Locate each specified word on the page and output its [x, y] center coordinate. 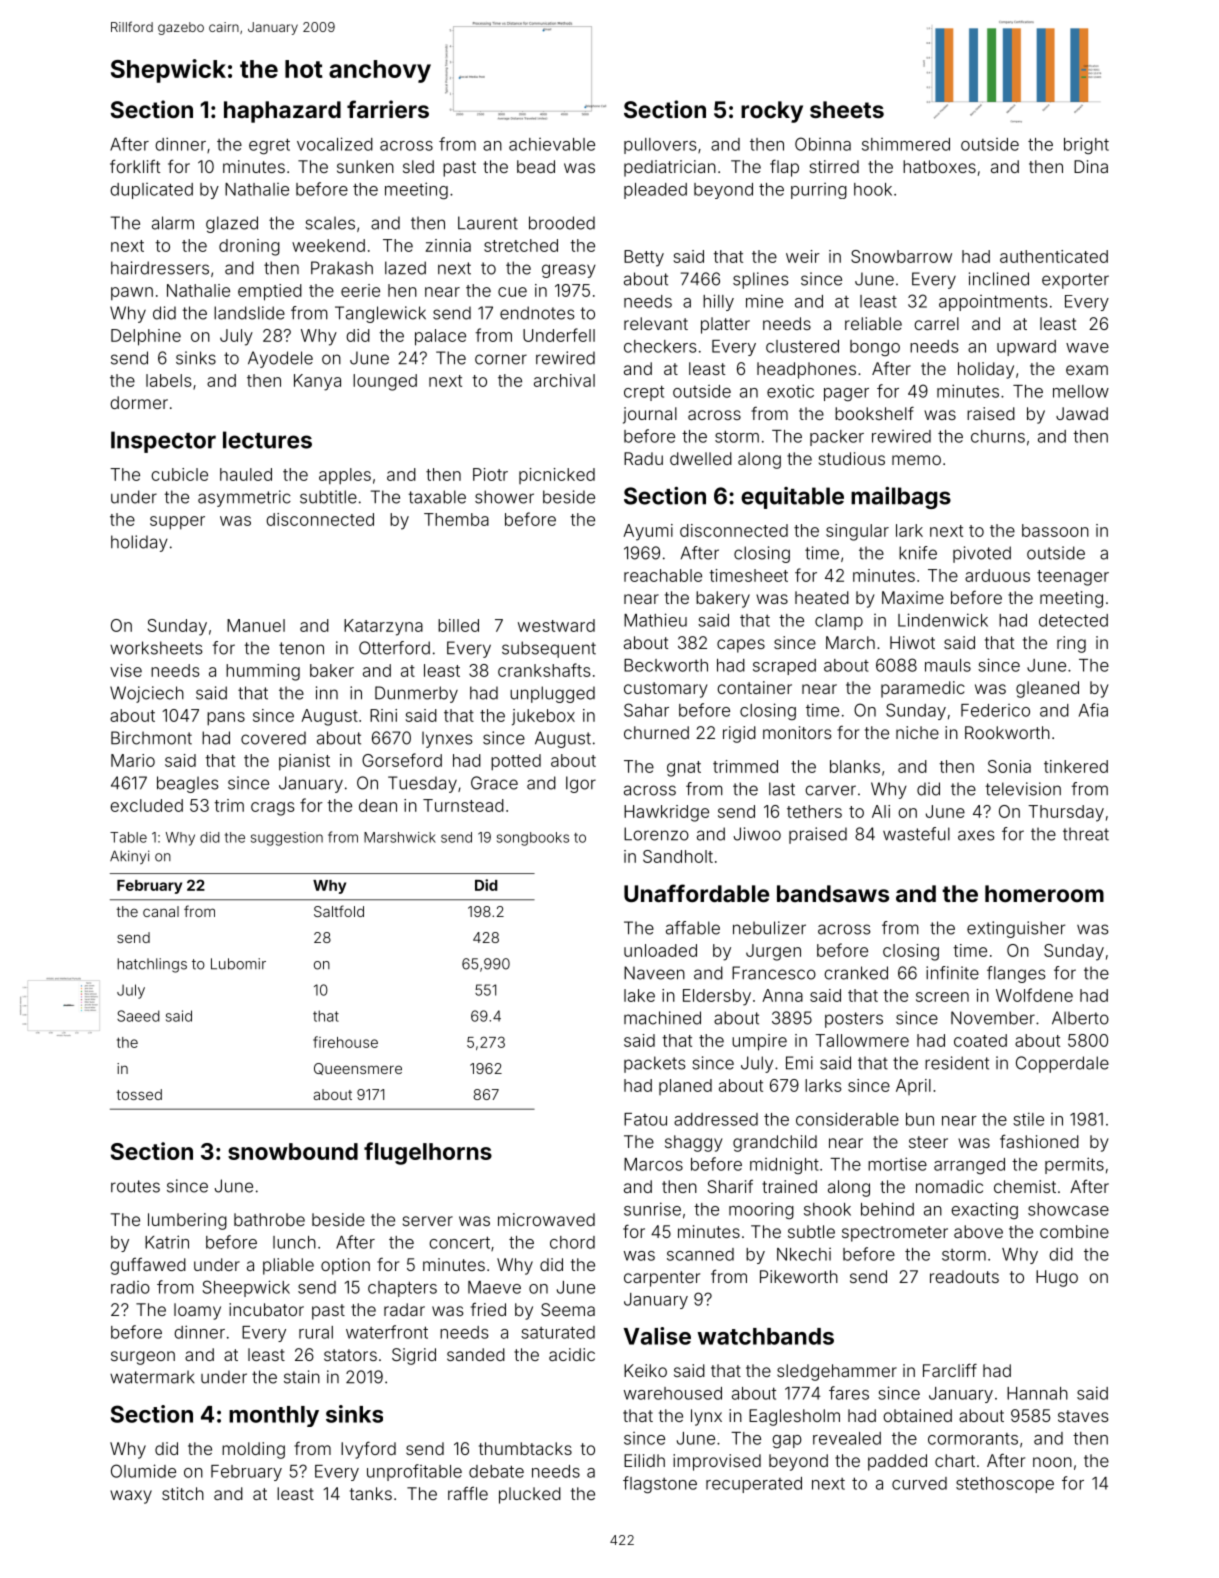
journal [650, 415]
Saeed [138, 1016]
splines [761, 280]
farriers [388, 109]
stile [1028, 1119]
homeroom [1044, 893]
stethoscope [1005, 1485]
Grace [494, 783]
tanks [371, 1493]
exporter [1075, 281]
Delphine [146, 337]
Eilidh [644, 1460]
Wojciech [147, 694]
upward [1026, 348]
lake [639, 995]
